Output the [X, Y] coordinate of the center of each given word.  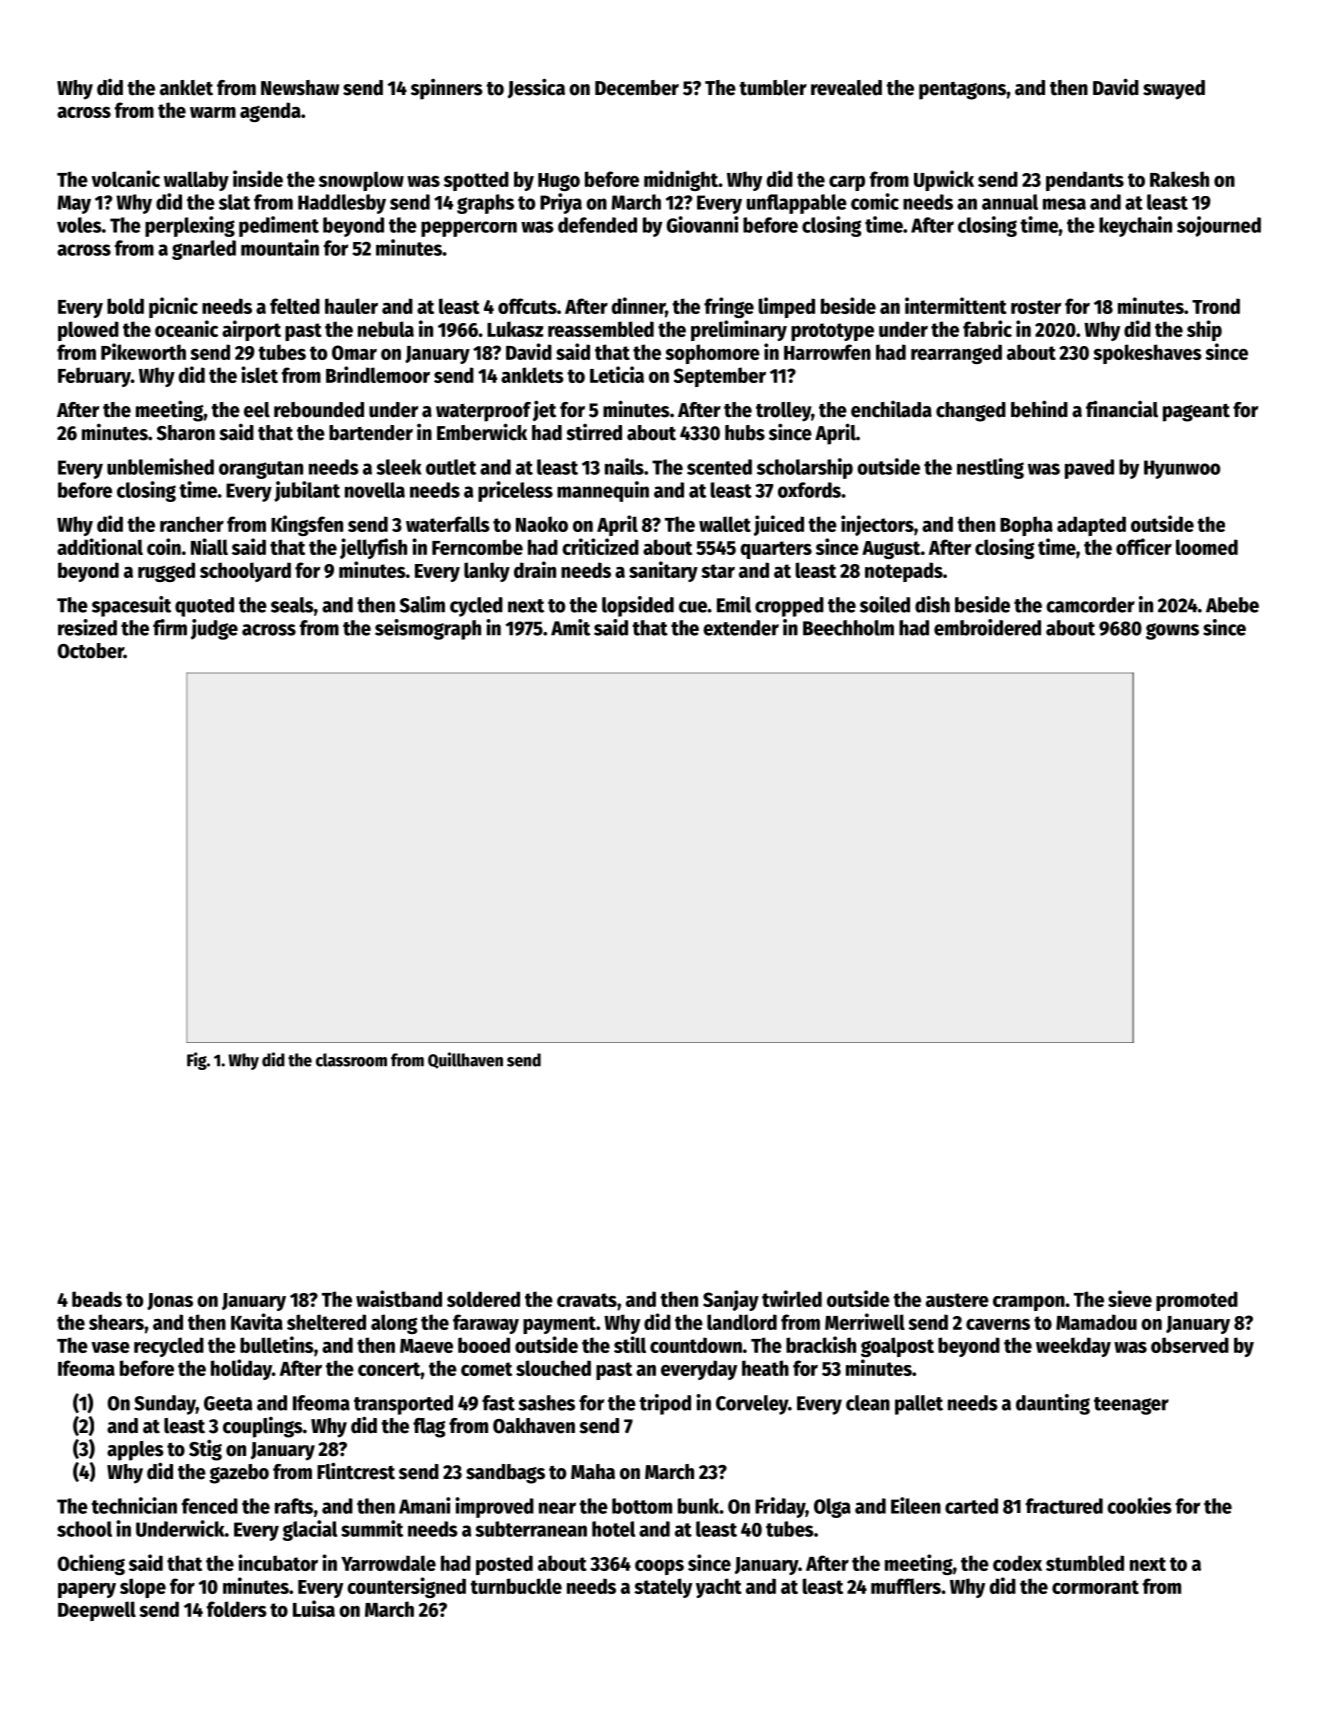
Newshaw [300, 88]
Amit [570, 627]
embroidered [987, 627]
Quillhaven [465, 1060]
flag [429, 1428]
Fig [197, 1061]
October [91, 651]
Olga [832, 1508]
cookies [1139, 1505]
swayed [1174, 90]
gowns [1172, 631]
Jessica [536, 88]
